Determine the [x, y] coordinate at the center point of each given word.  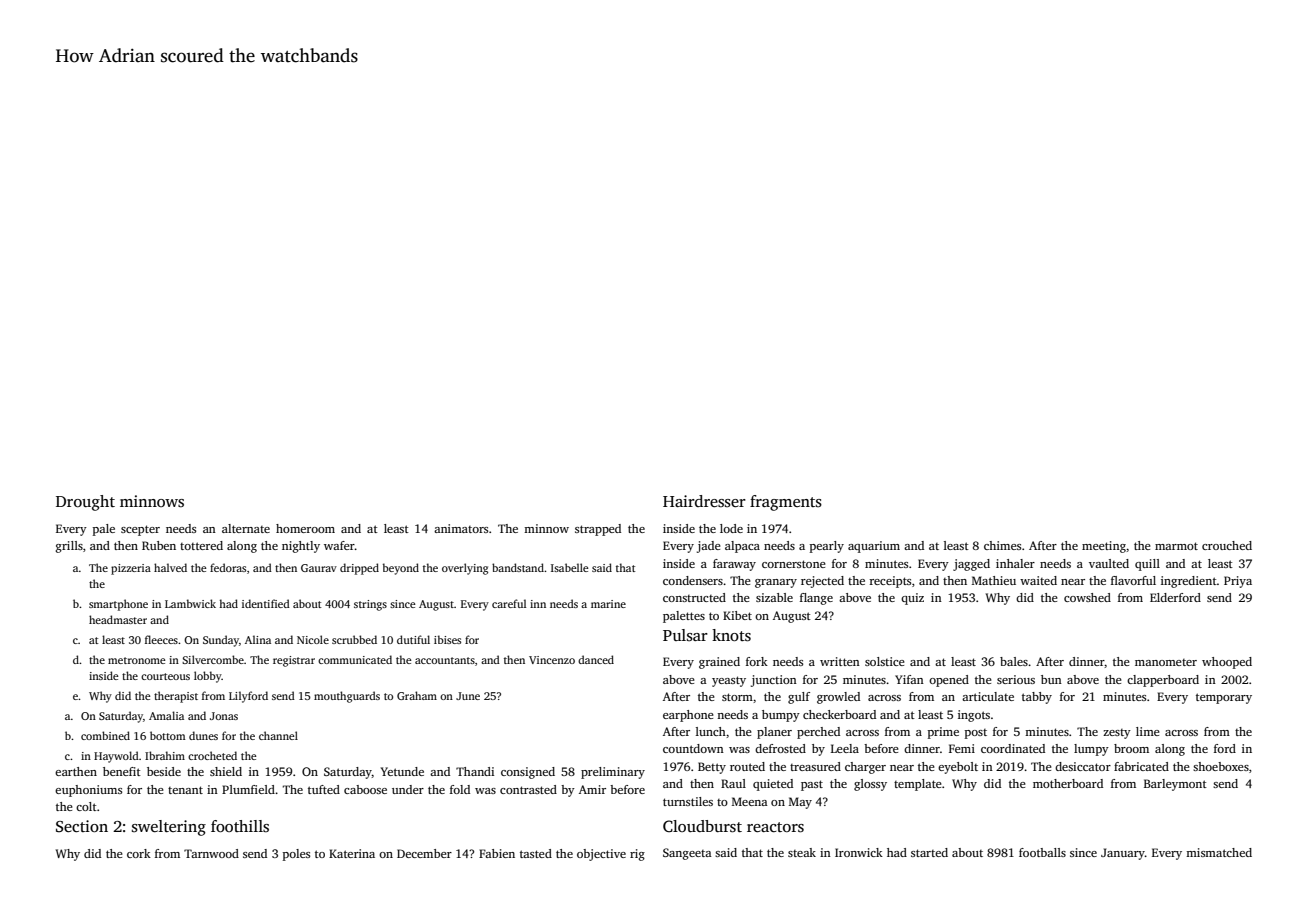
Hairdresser [704, 501]
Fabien [497, 853]
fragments [786, 503]
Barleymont [1175, 785]
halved [170, 567]
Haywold [116, 757]
